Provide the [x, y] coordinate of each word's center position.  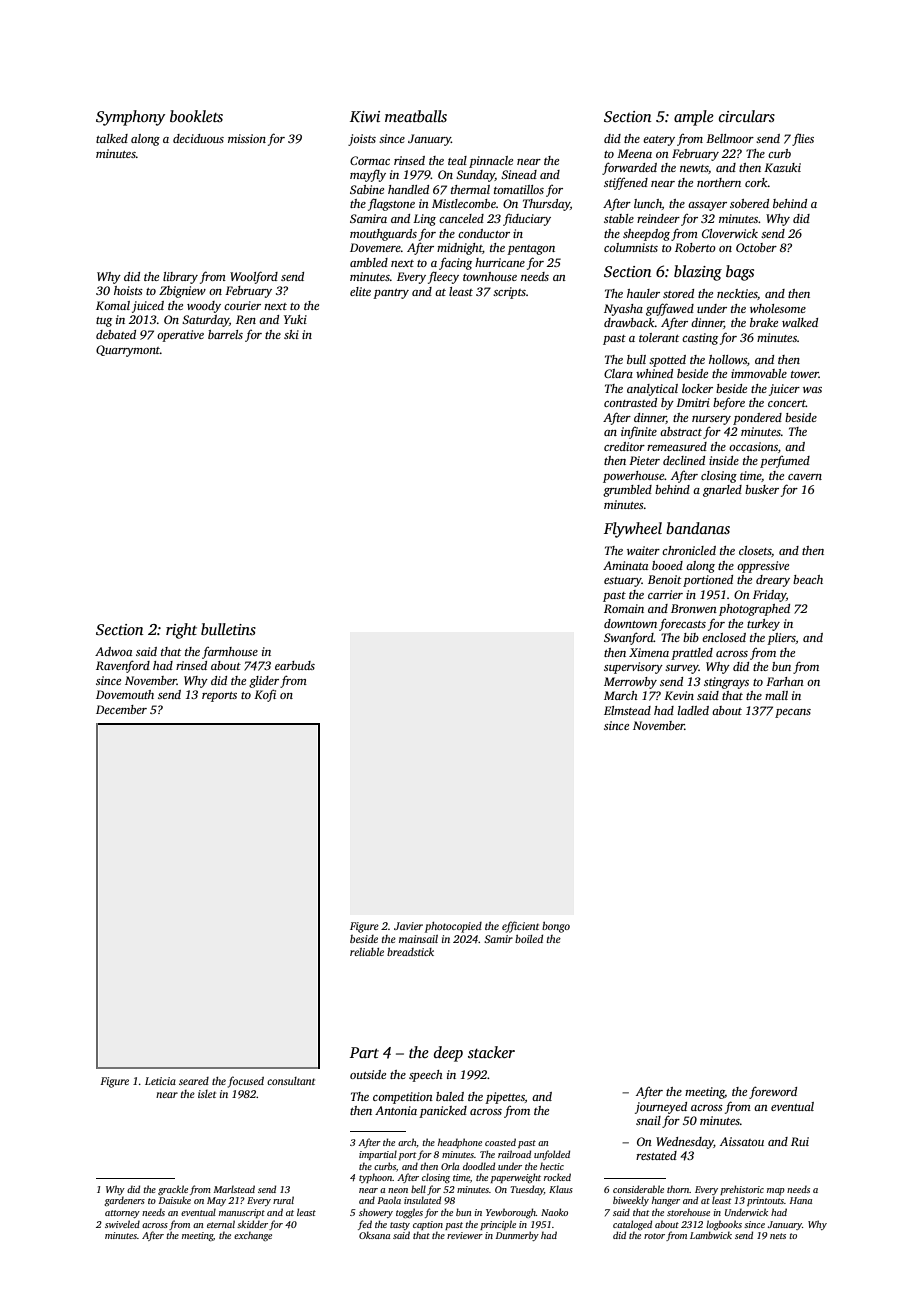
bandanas [698, 528]
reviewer [465, 1235]
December [121, 709]
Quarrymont [128, 351]
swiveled [122, 1224]
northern [719, 182]
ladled [693, 710]
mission [247, 138]
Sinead [519, 174]
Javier [408, 926]
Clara [618, 373]
